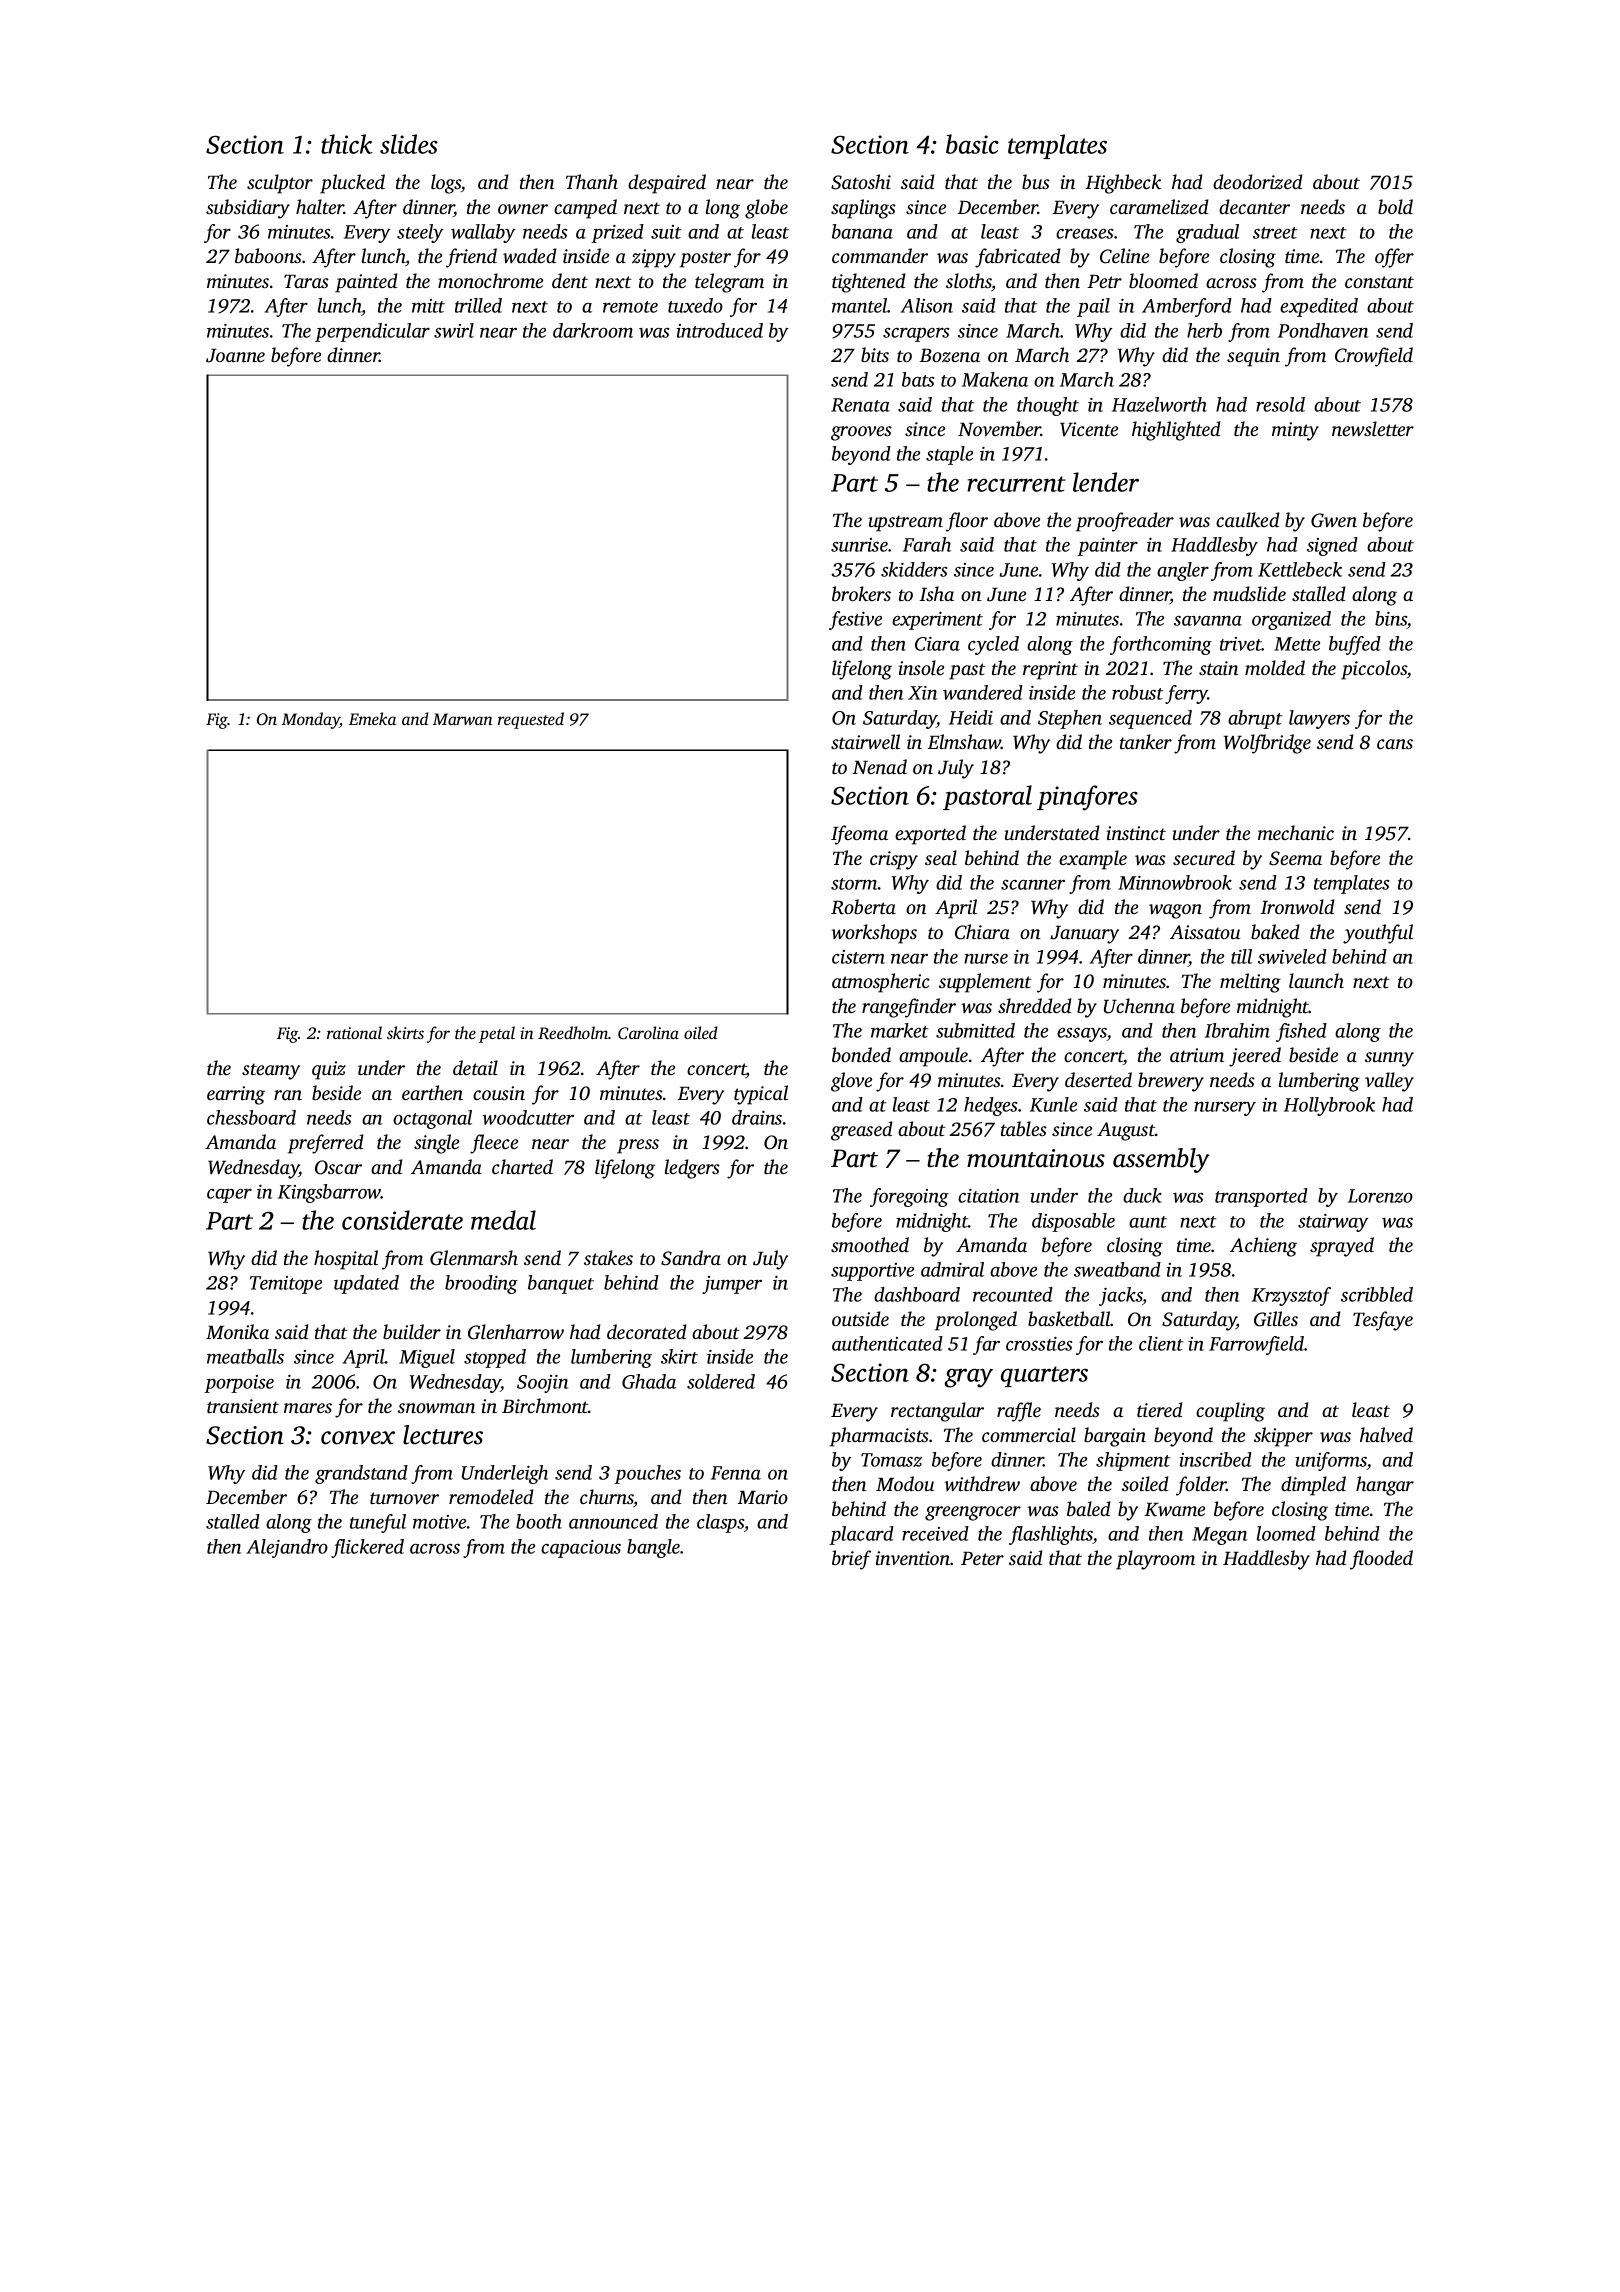  Describe the element at coordinates (1126, 1131) in the screenshot. I see `August` at that location.
